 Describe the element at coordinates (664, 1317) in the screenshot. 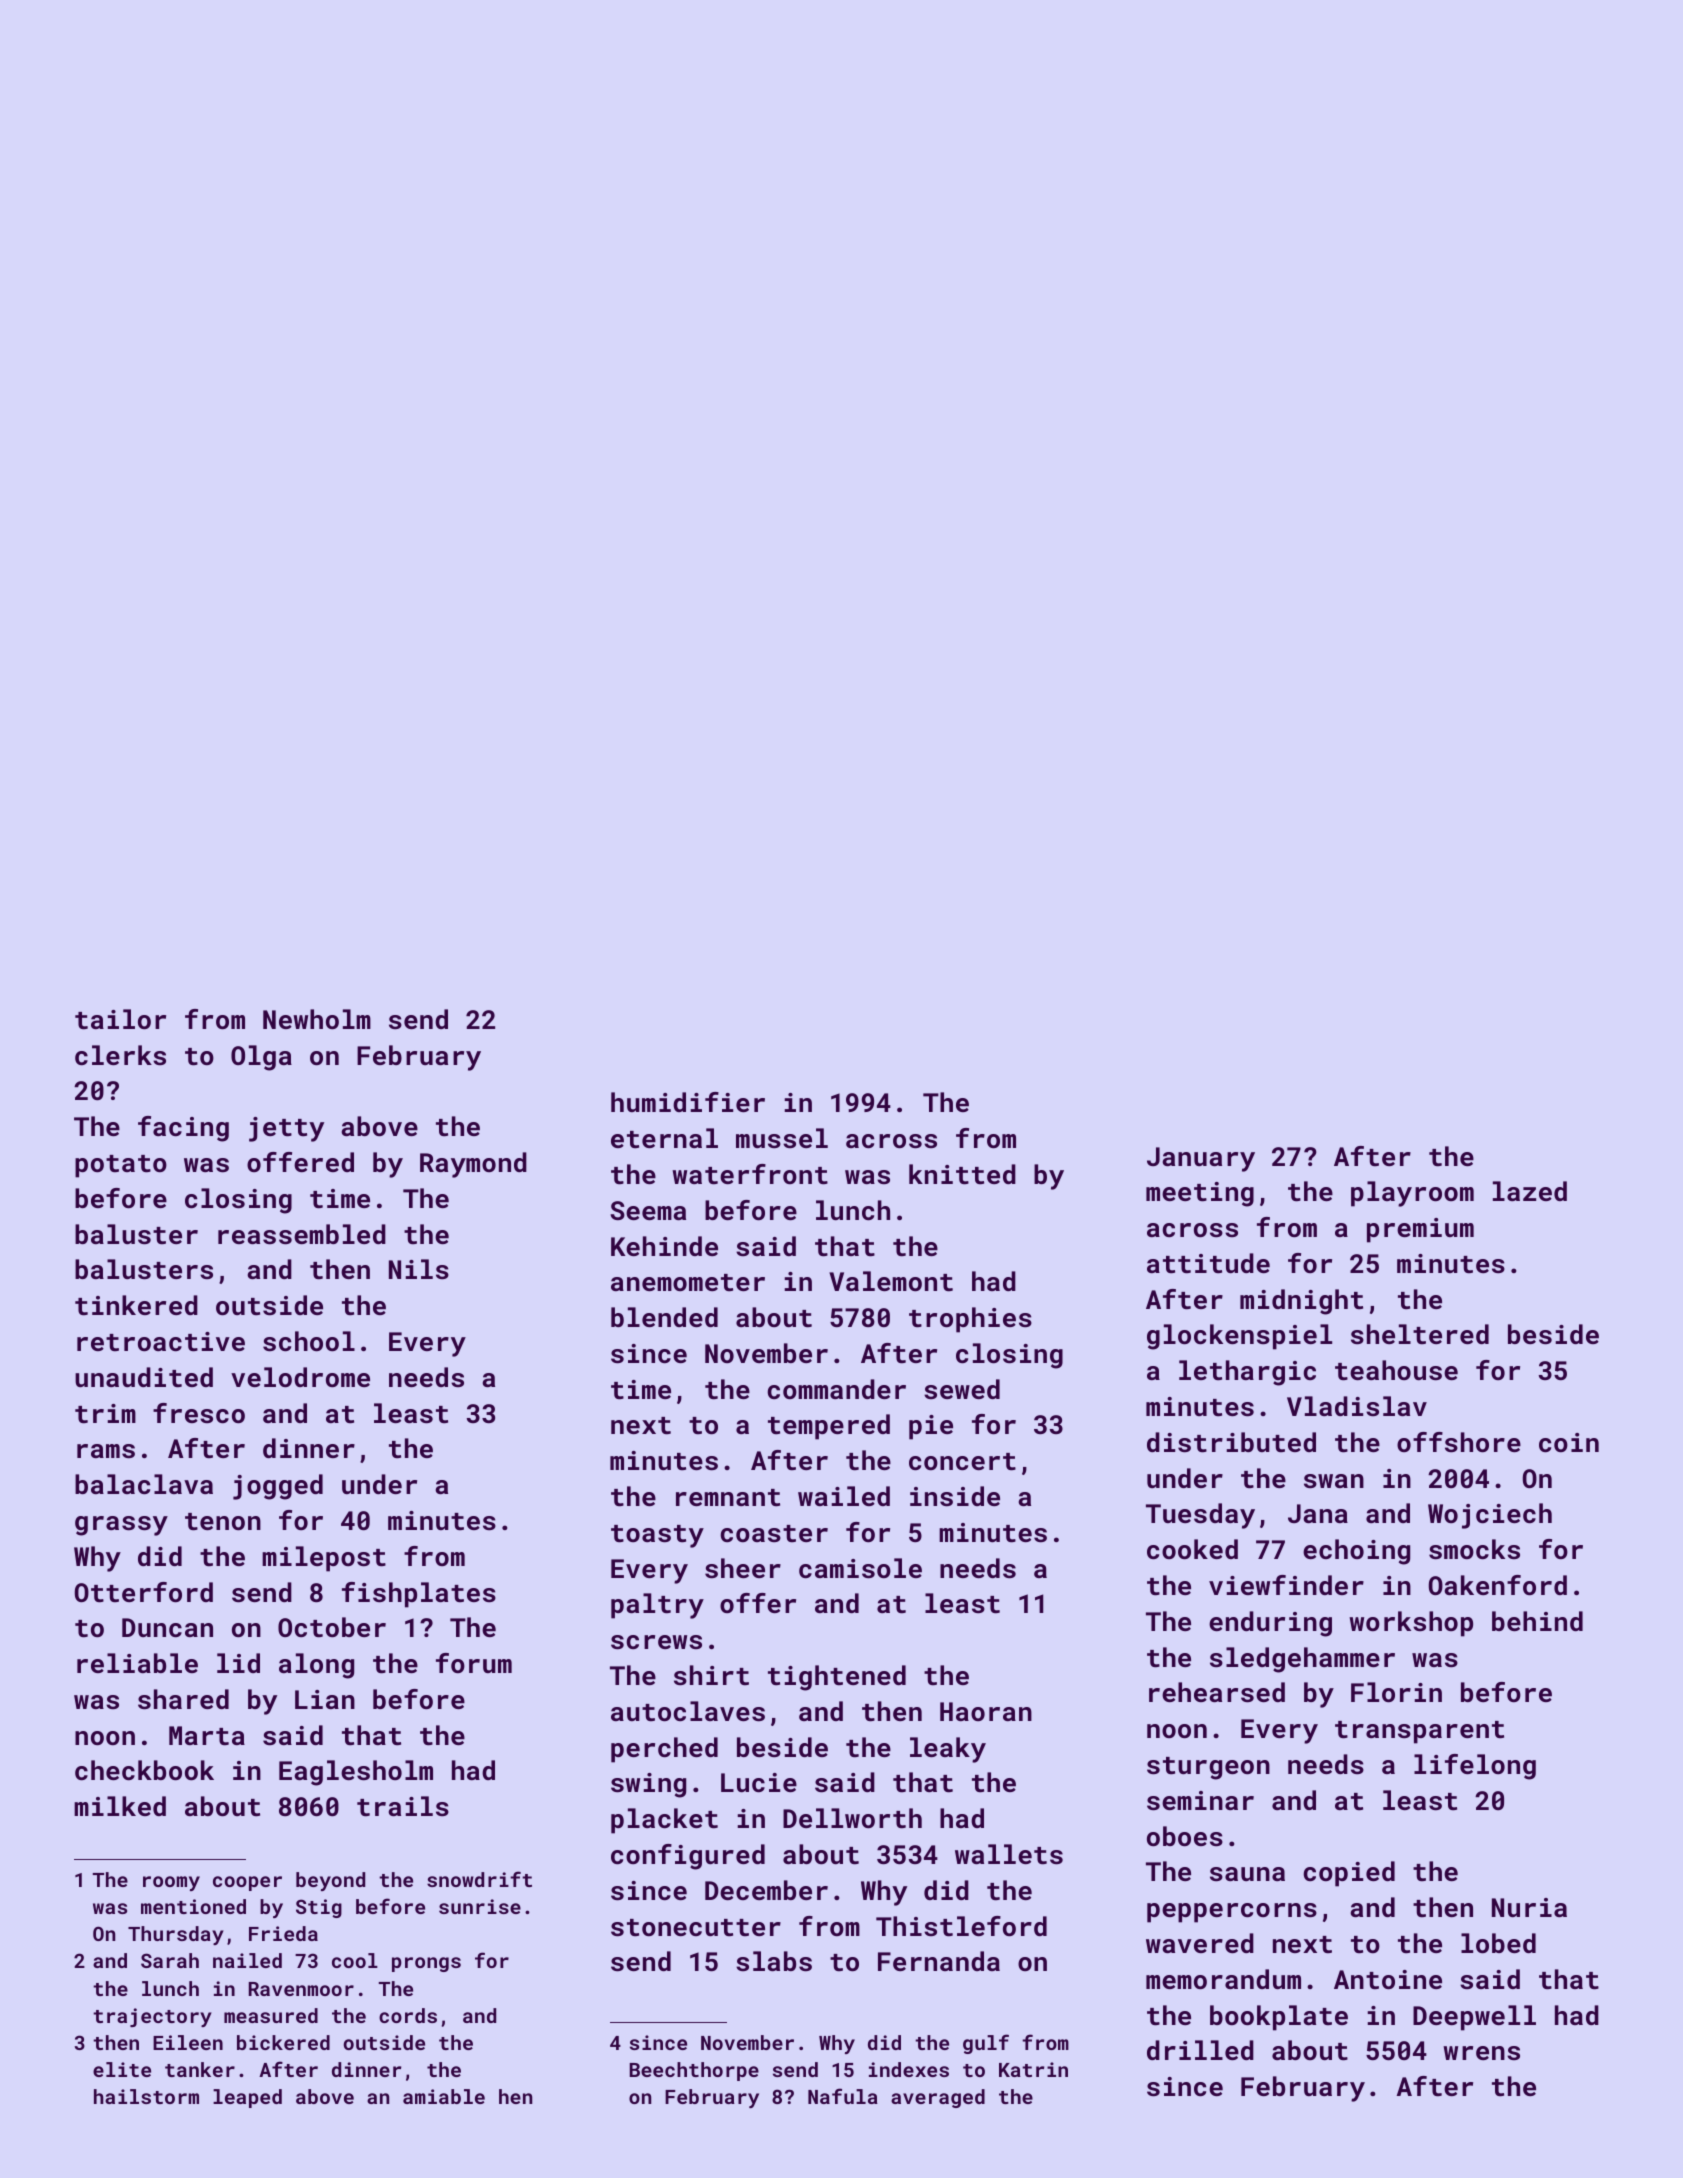

I see `blended` at that location.
